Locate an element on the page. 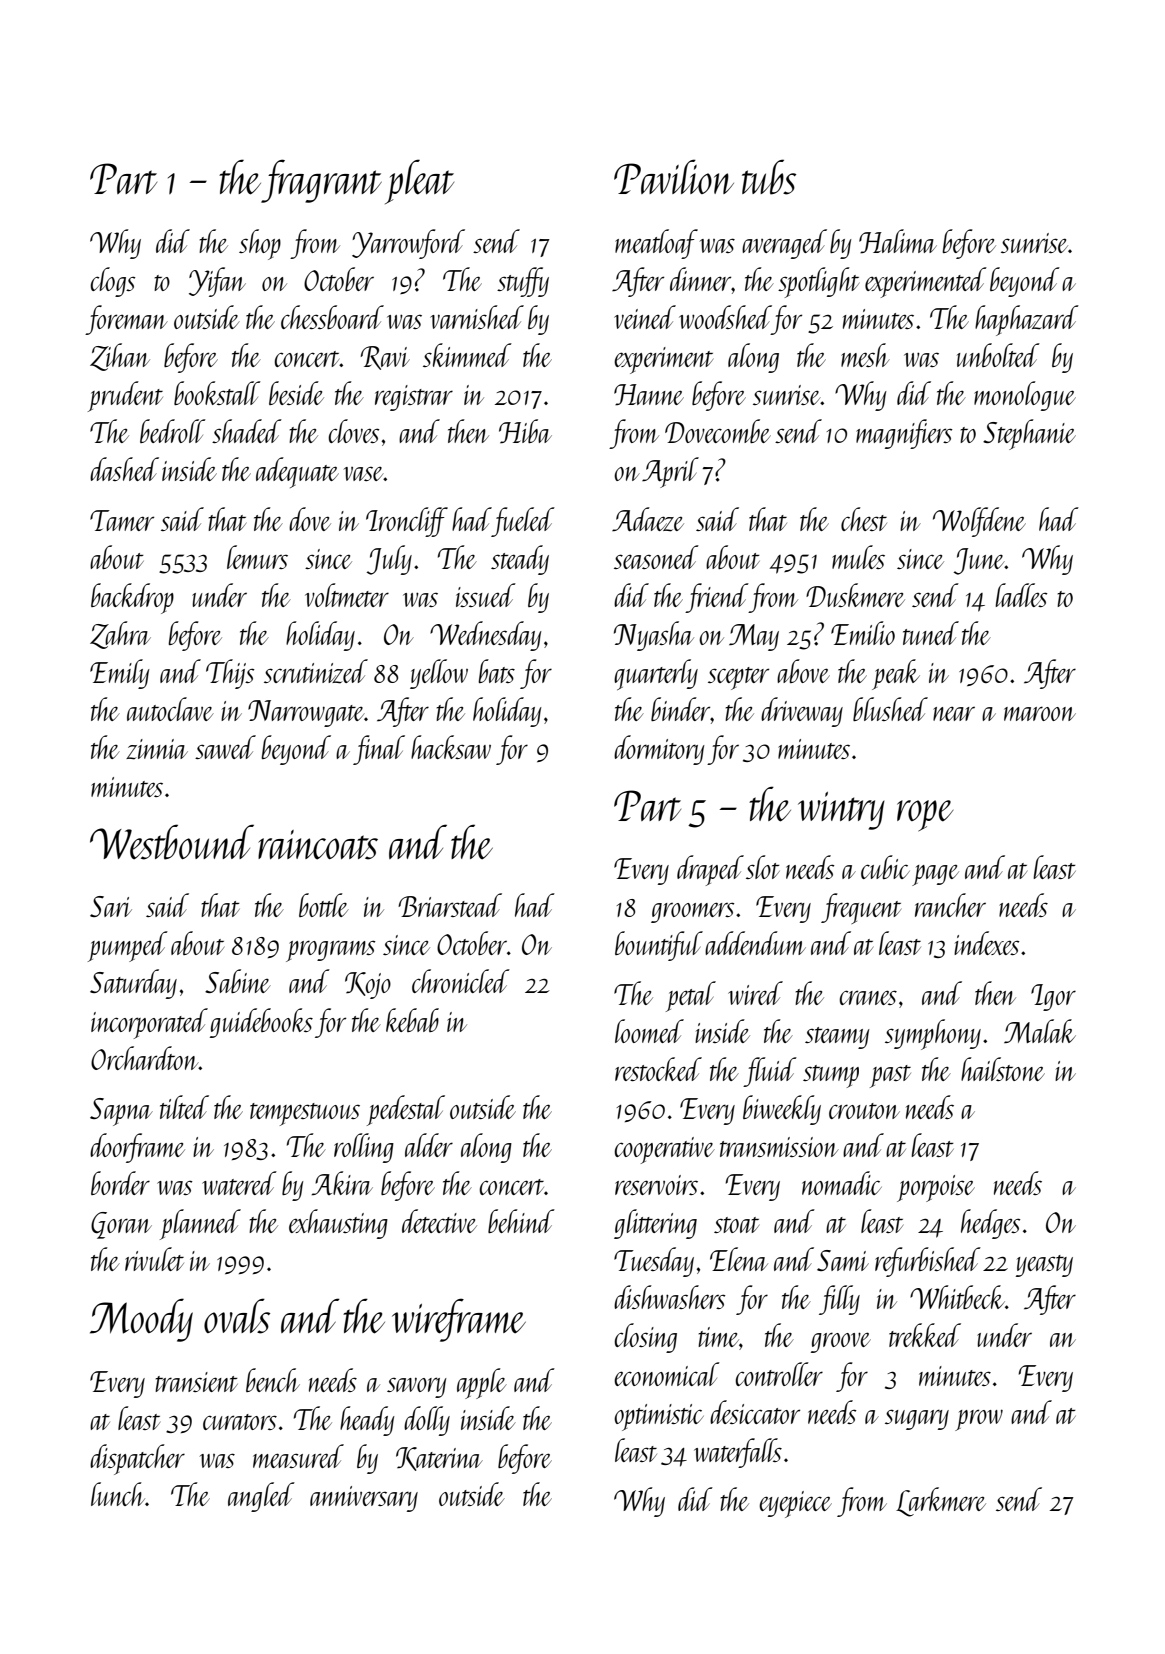  apple is located at coordinates (482, 1383).
